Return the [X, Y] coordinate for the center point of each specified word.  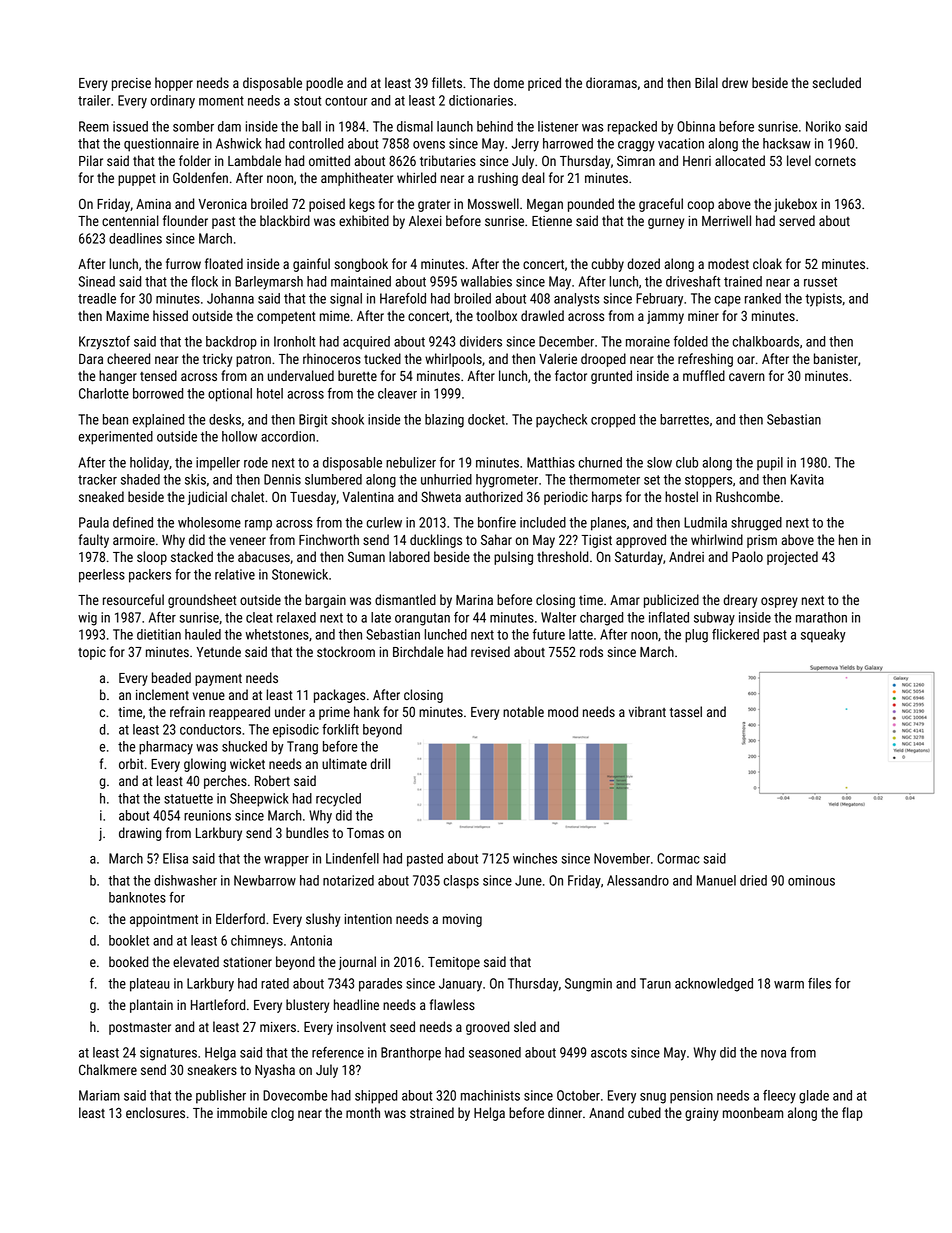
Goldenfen [200, 177]
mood [563, 711]
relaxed [296, 617]
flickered [735, 634]
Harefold [403, 298]
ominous [811, 880]
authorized [494, 496]
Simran [636, 160]
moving [462, 920]
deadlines [135, 238]
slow [659, 462]
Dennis [282, 479]
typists [823, 300]
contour [346, 101]
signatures [168, 1054]
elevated [196, 961]
